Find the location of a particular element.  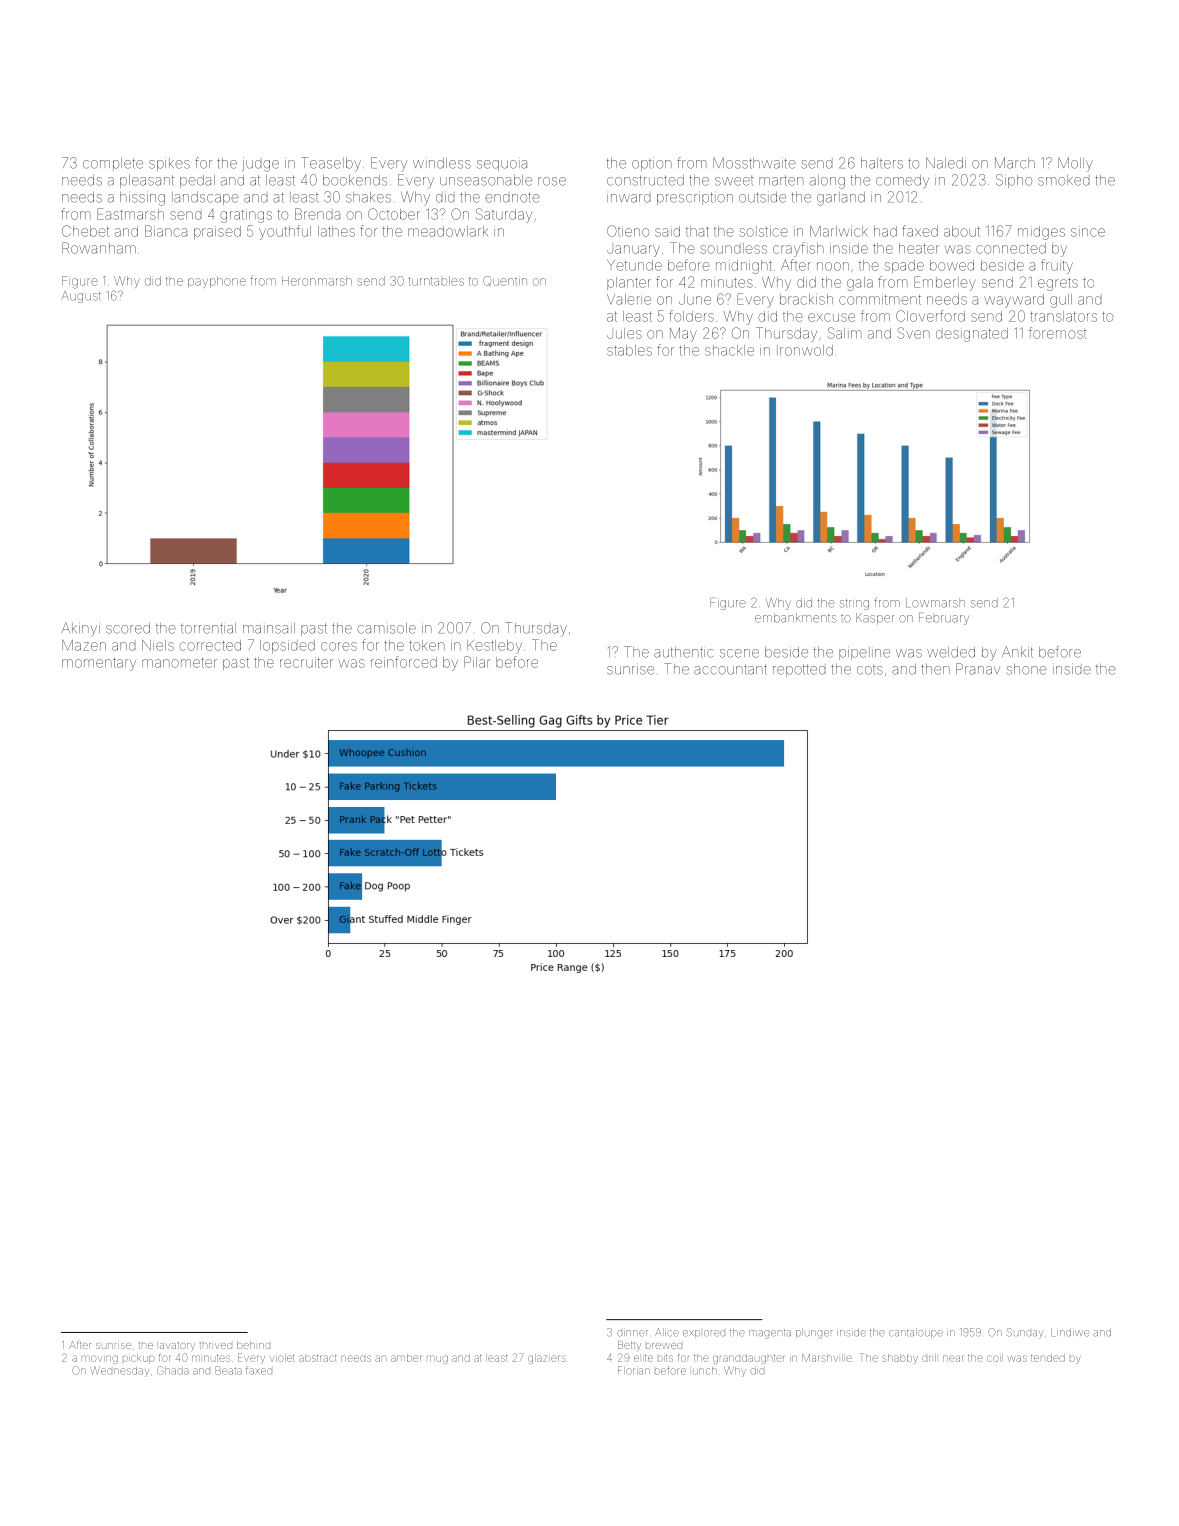

repotted is located at coordinates (799, 670).
